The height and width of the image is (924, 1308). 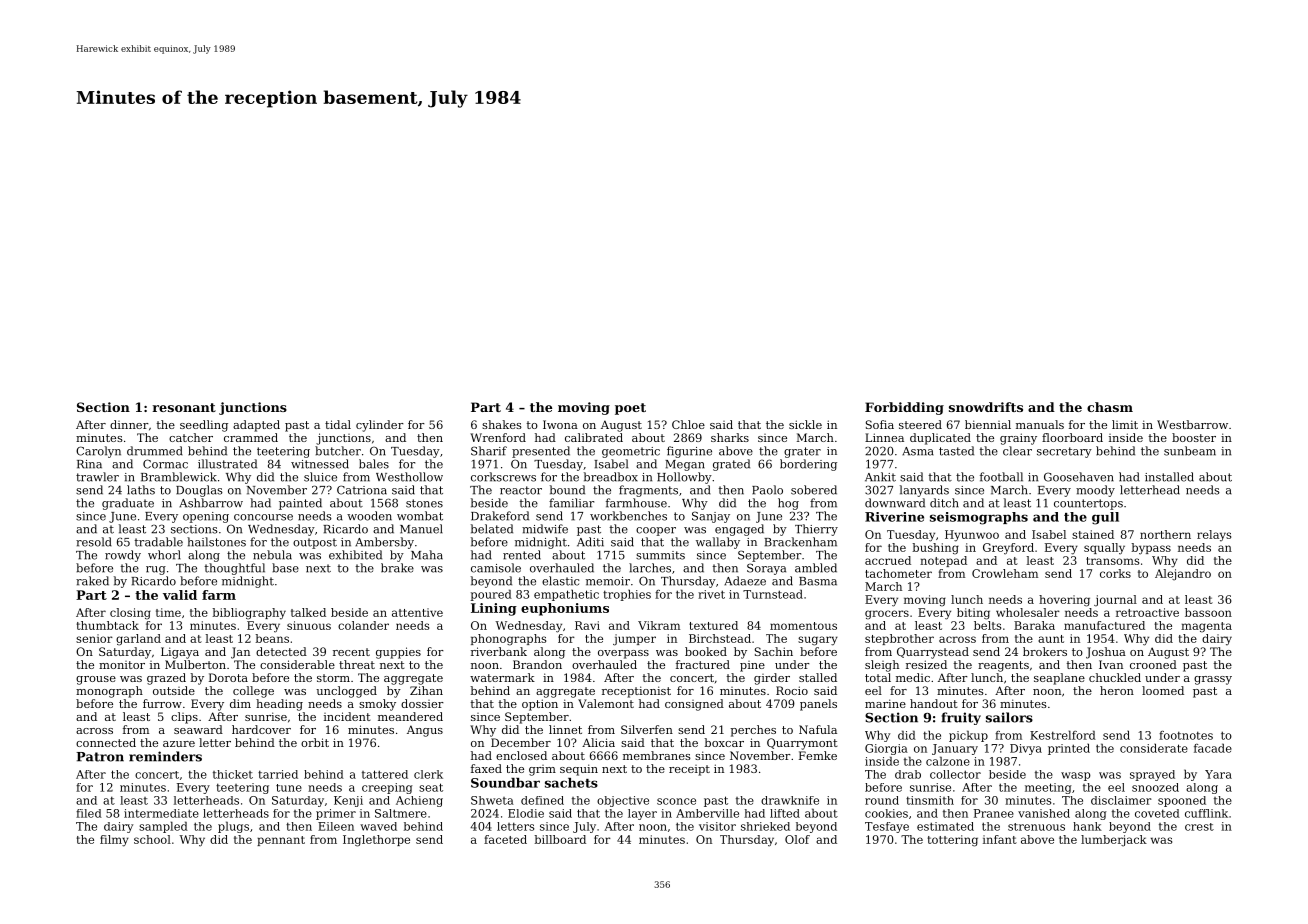 What do you see at coordinates (818, 729) in the image?
I see `Nafula` at bounding box center [818, 729].
